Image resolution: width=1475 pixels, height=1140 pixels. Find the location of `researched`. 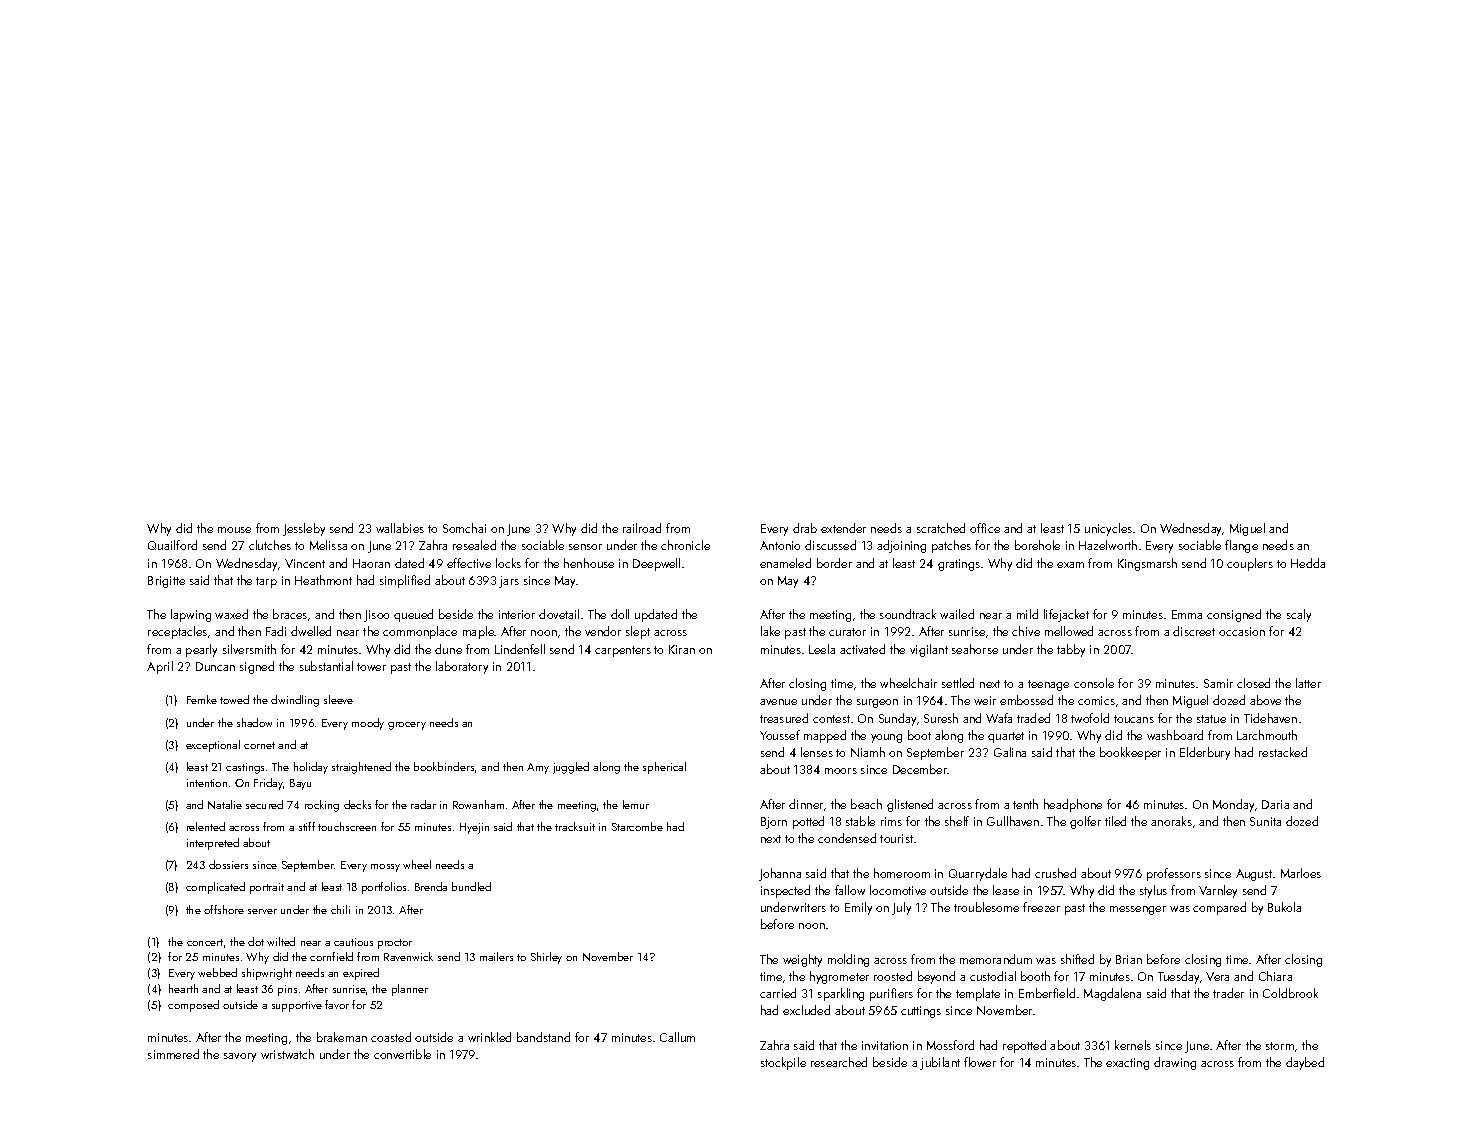

researched is located at coordinates (839, 1062).
